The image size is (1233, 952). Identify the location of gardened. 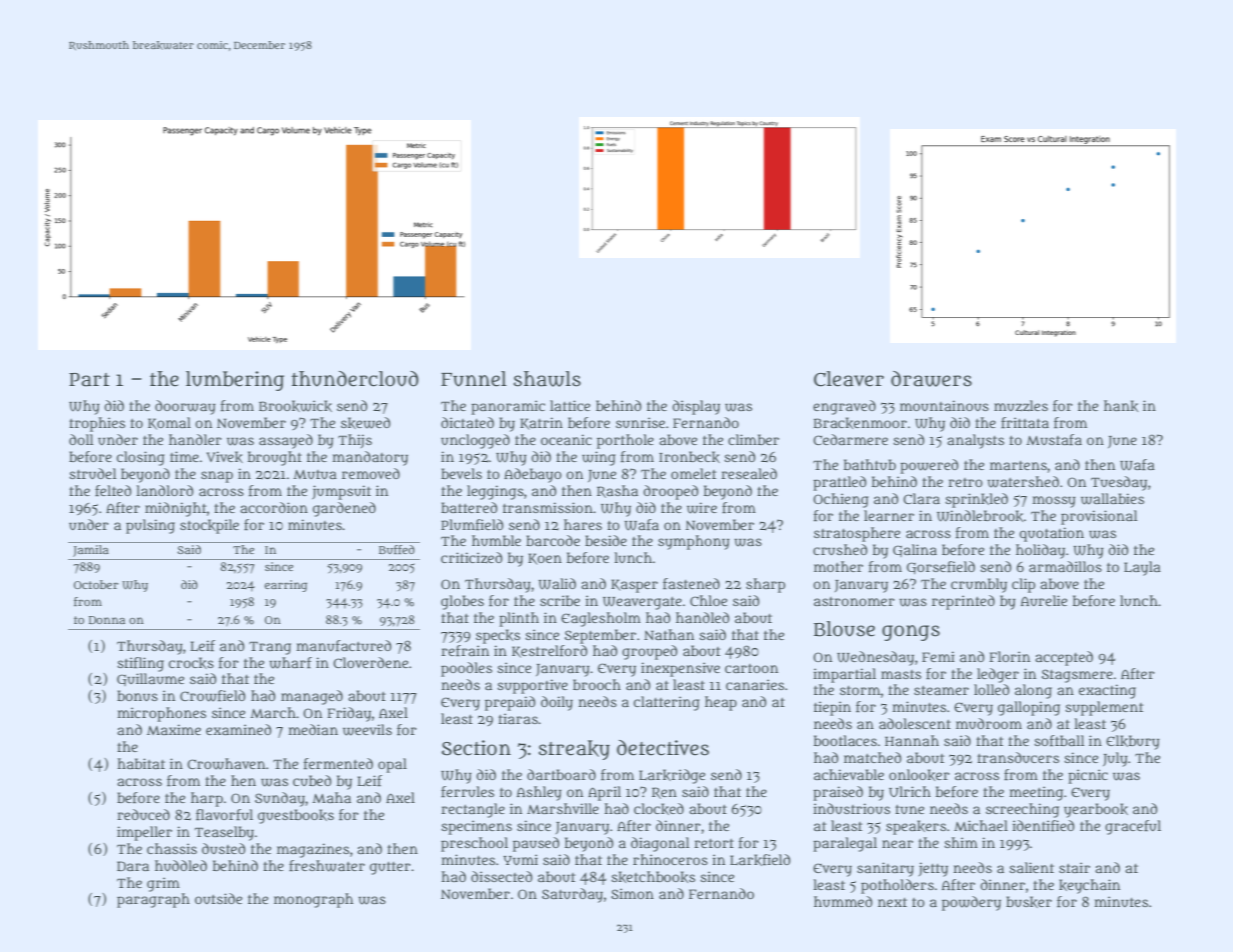
(344, 509).
